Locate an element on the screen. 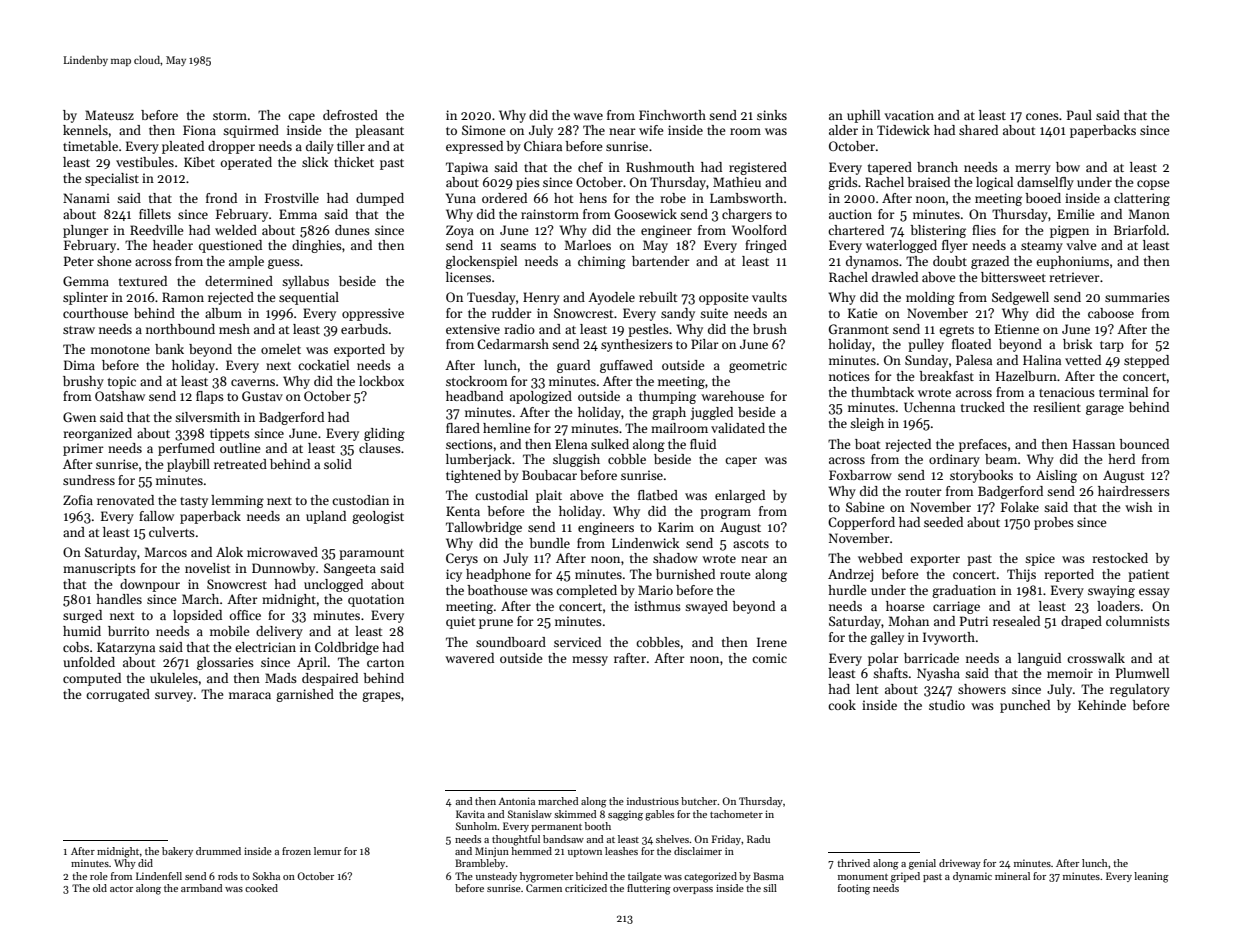 The width and height of the screenshot is (1233, 952). downpour is located at coordinates (150, 585).
